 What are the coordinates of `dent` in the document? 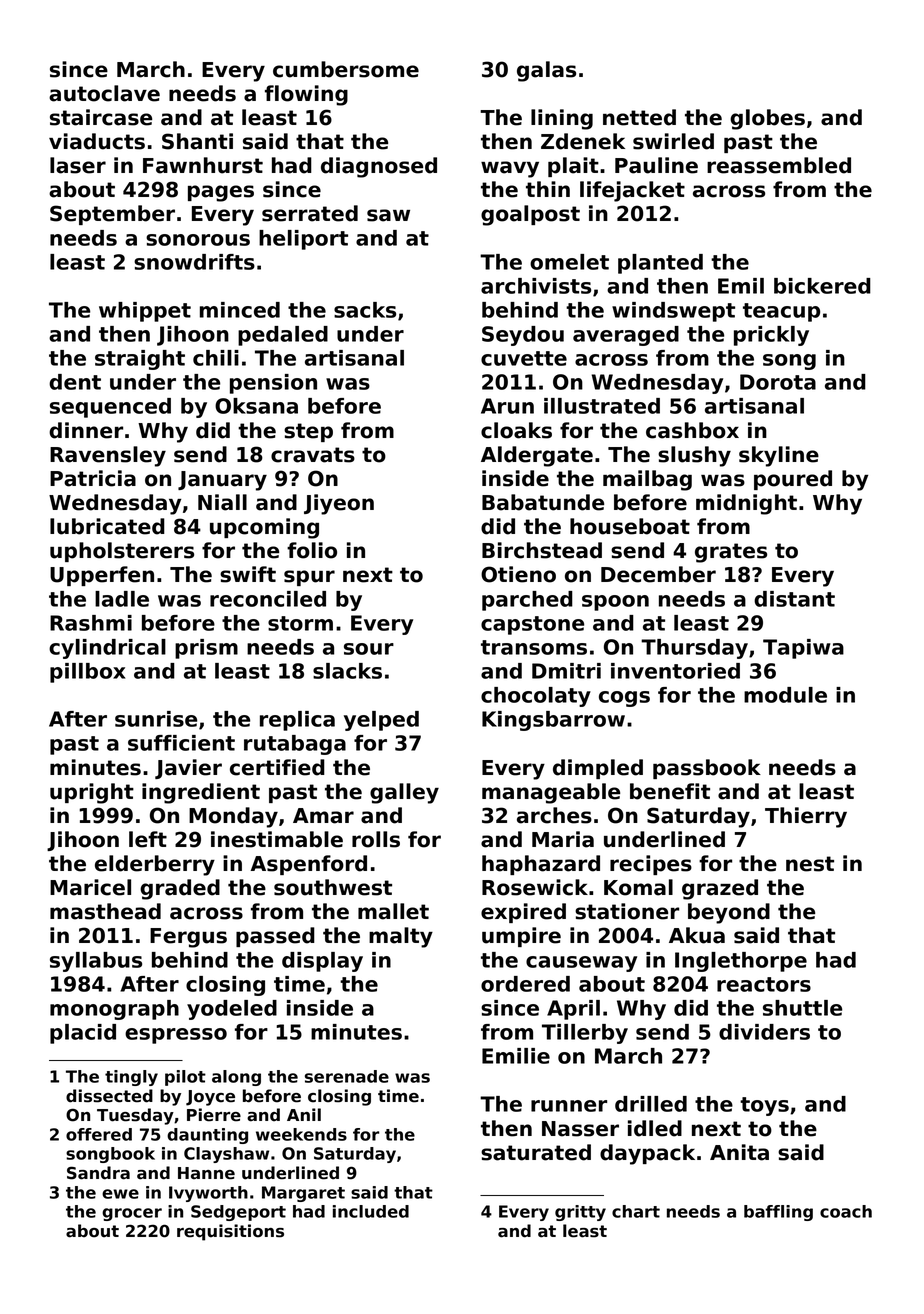 It's located at (75, 382).
